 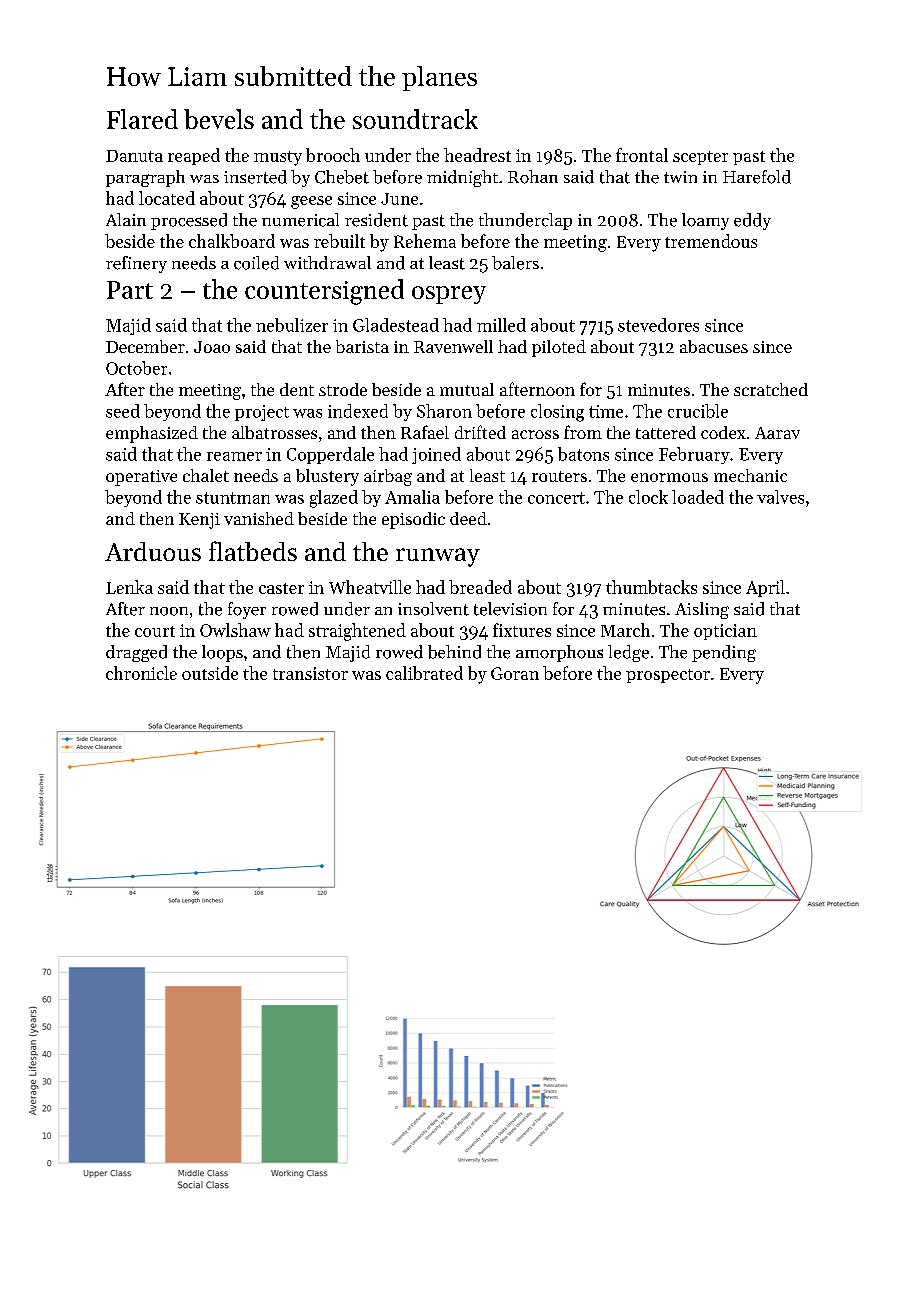 I want to click on calibrated, so click(x=424, y=673).
